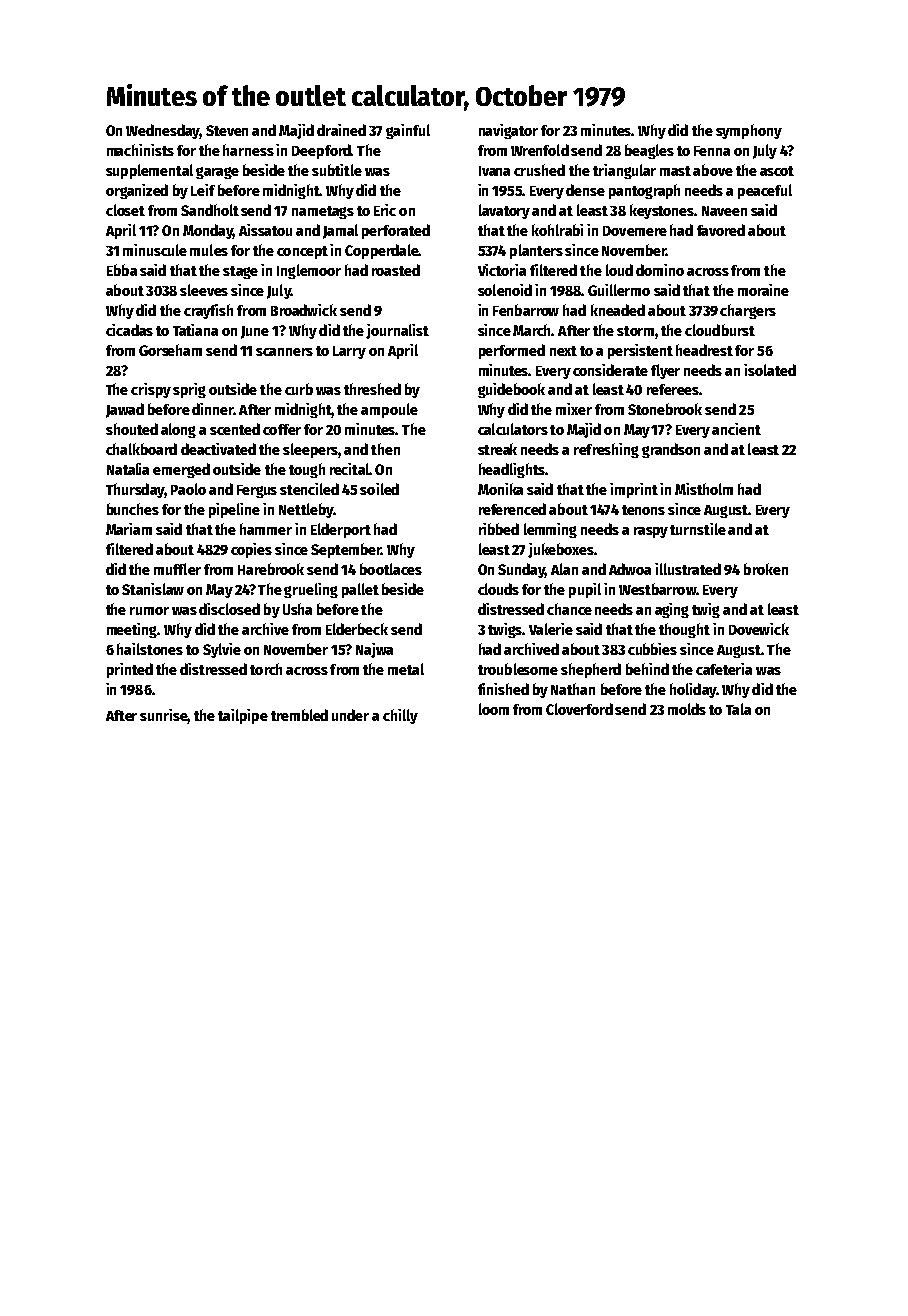 The image size is (908, 1316). Describe the element at coordinates (521, 570) in the screenshot. I see `Sunday` at that location.
